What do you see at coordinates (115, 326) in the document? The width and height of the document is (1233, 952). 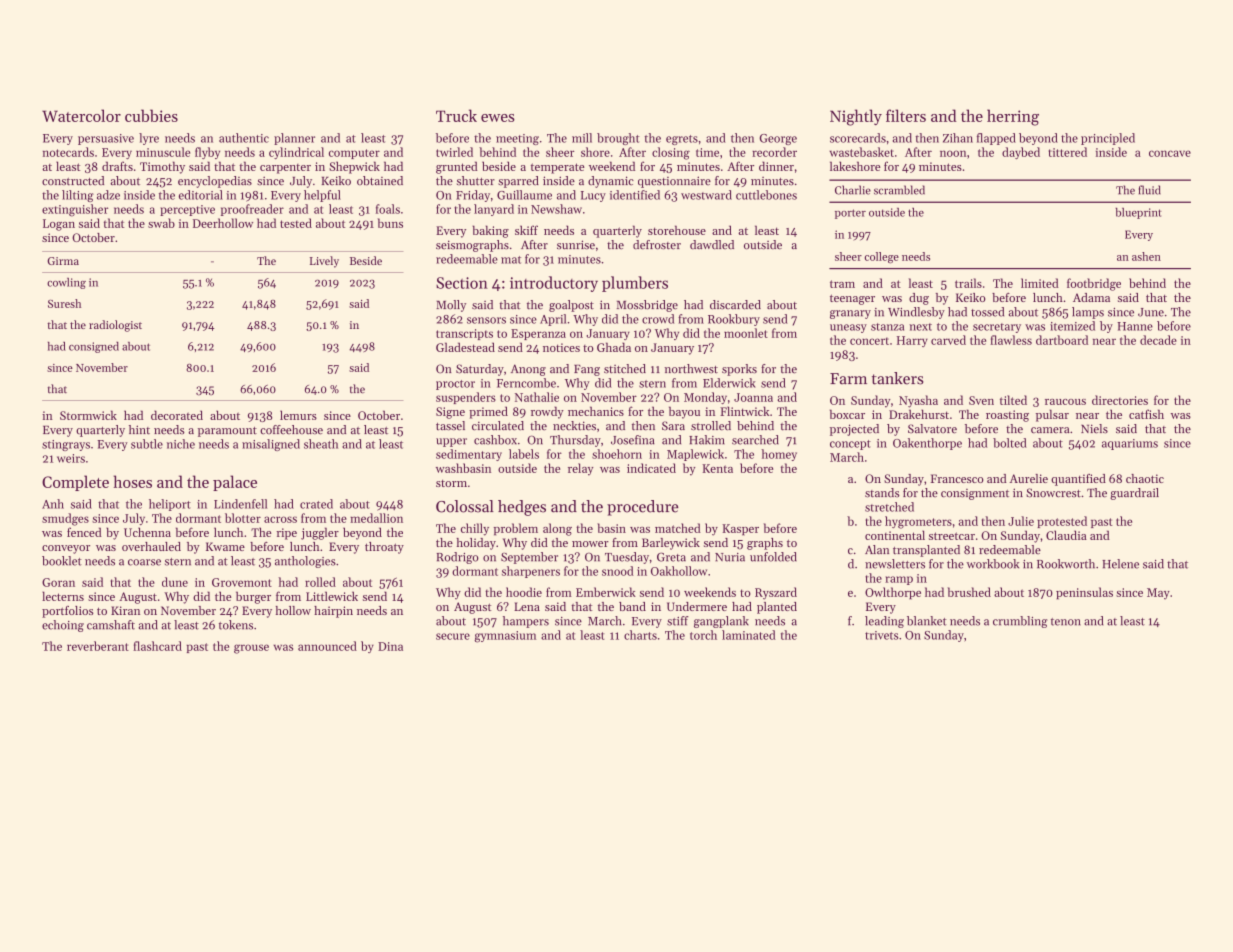 I see `radiologist` at bounding box center [115, 326].
